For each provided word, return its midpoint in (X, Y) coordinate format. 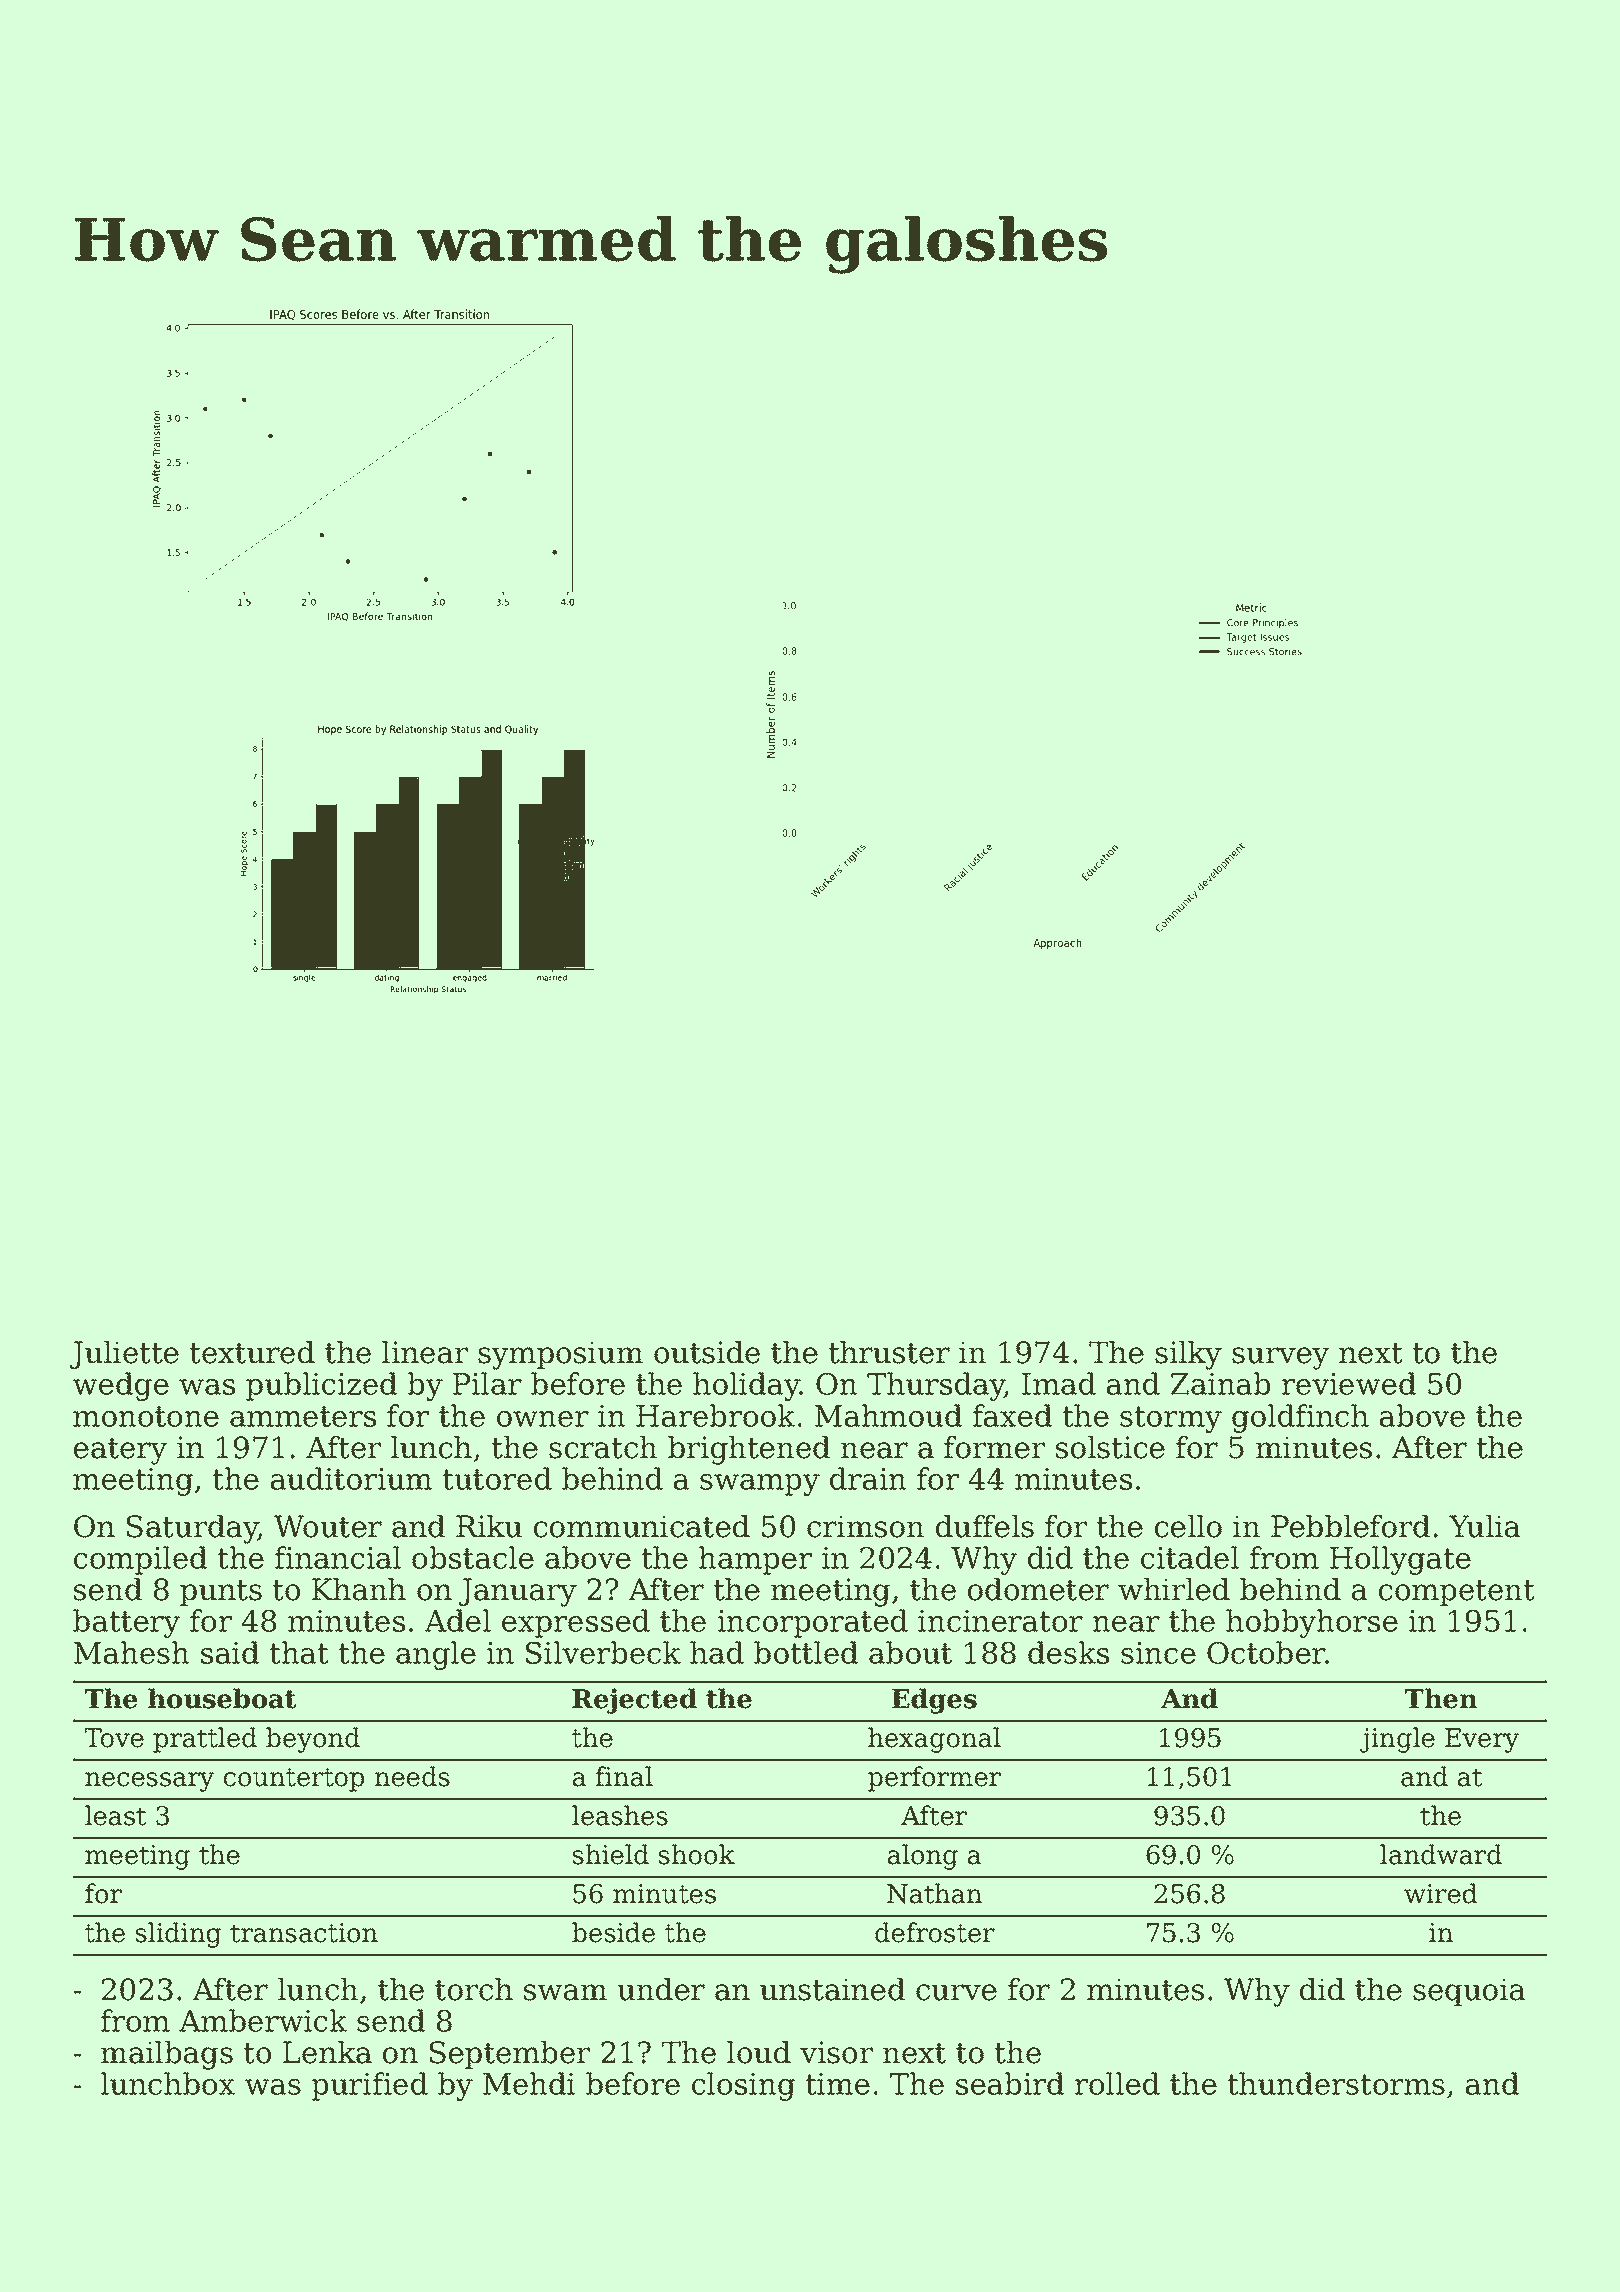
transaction (304, 1933)
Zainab (1221, 1383)
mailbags (167, 2055)
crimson (865, 1526)
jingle (1397, 1740)
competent (1457, 1593)
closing (743, 2086)
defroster (935, 1932)
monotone (146, 1416)
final (624, 1776)
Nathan (934, 1893)
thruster (889, 1352)
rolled (1117, 2083)
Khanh (359, 1589)
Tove (114, 1738)
